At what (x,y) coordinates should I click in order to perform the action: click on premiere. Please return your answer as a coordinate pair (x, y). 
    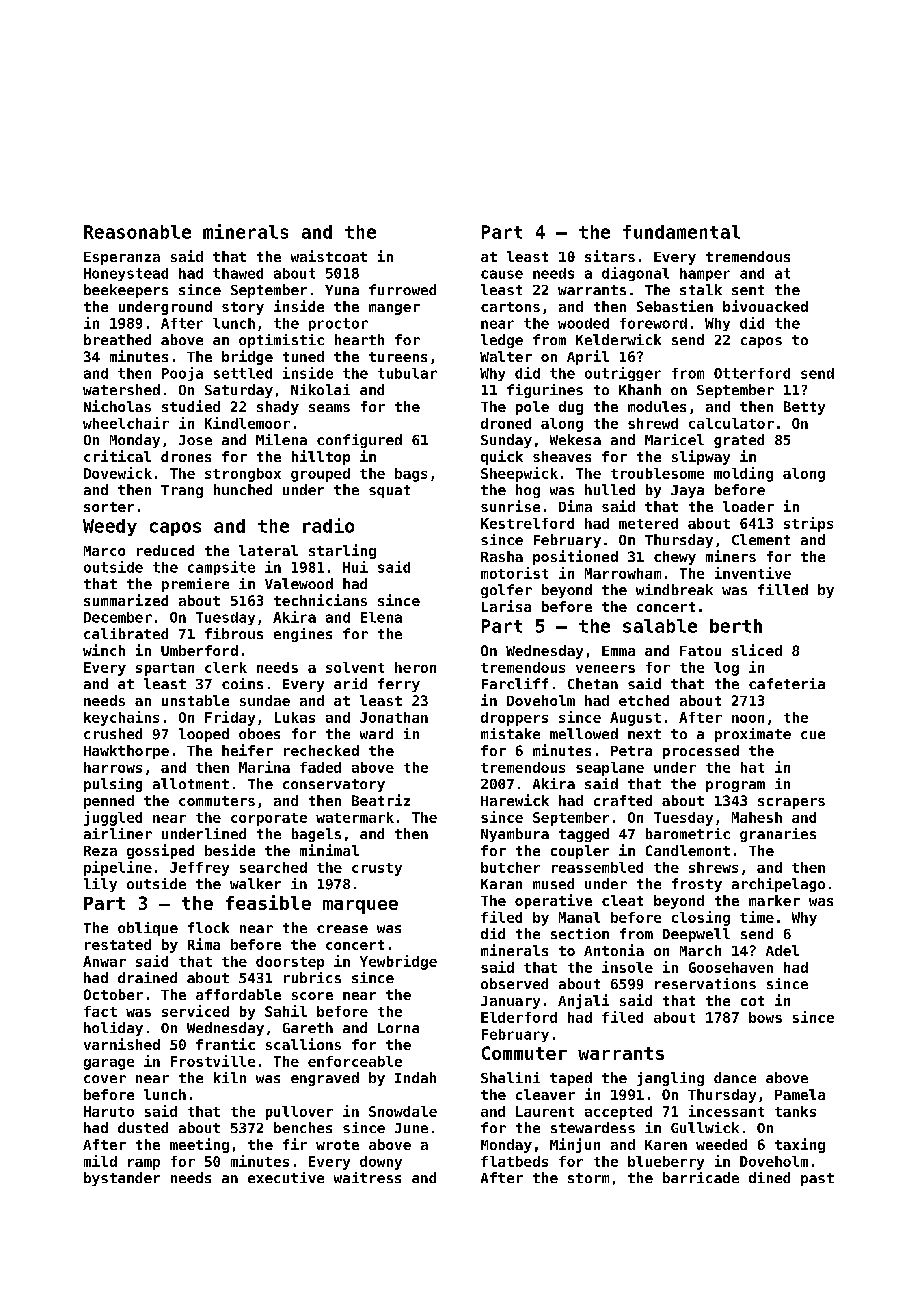
    Looking at the image, I should click on (195, 585).
